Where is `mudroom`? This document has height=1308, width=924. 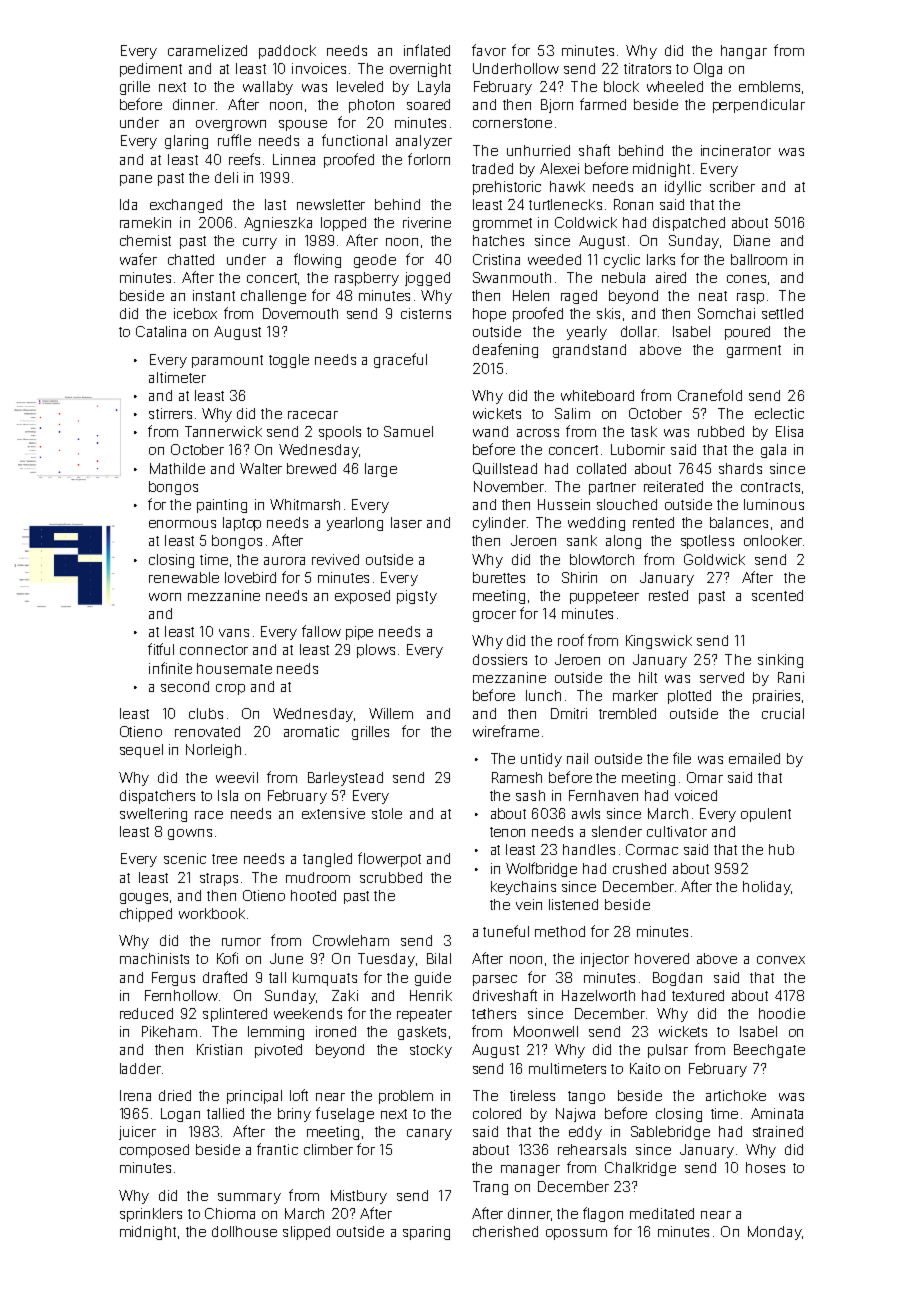 mudroom is located at coordinates (318, 877).
